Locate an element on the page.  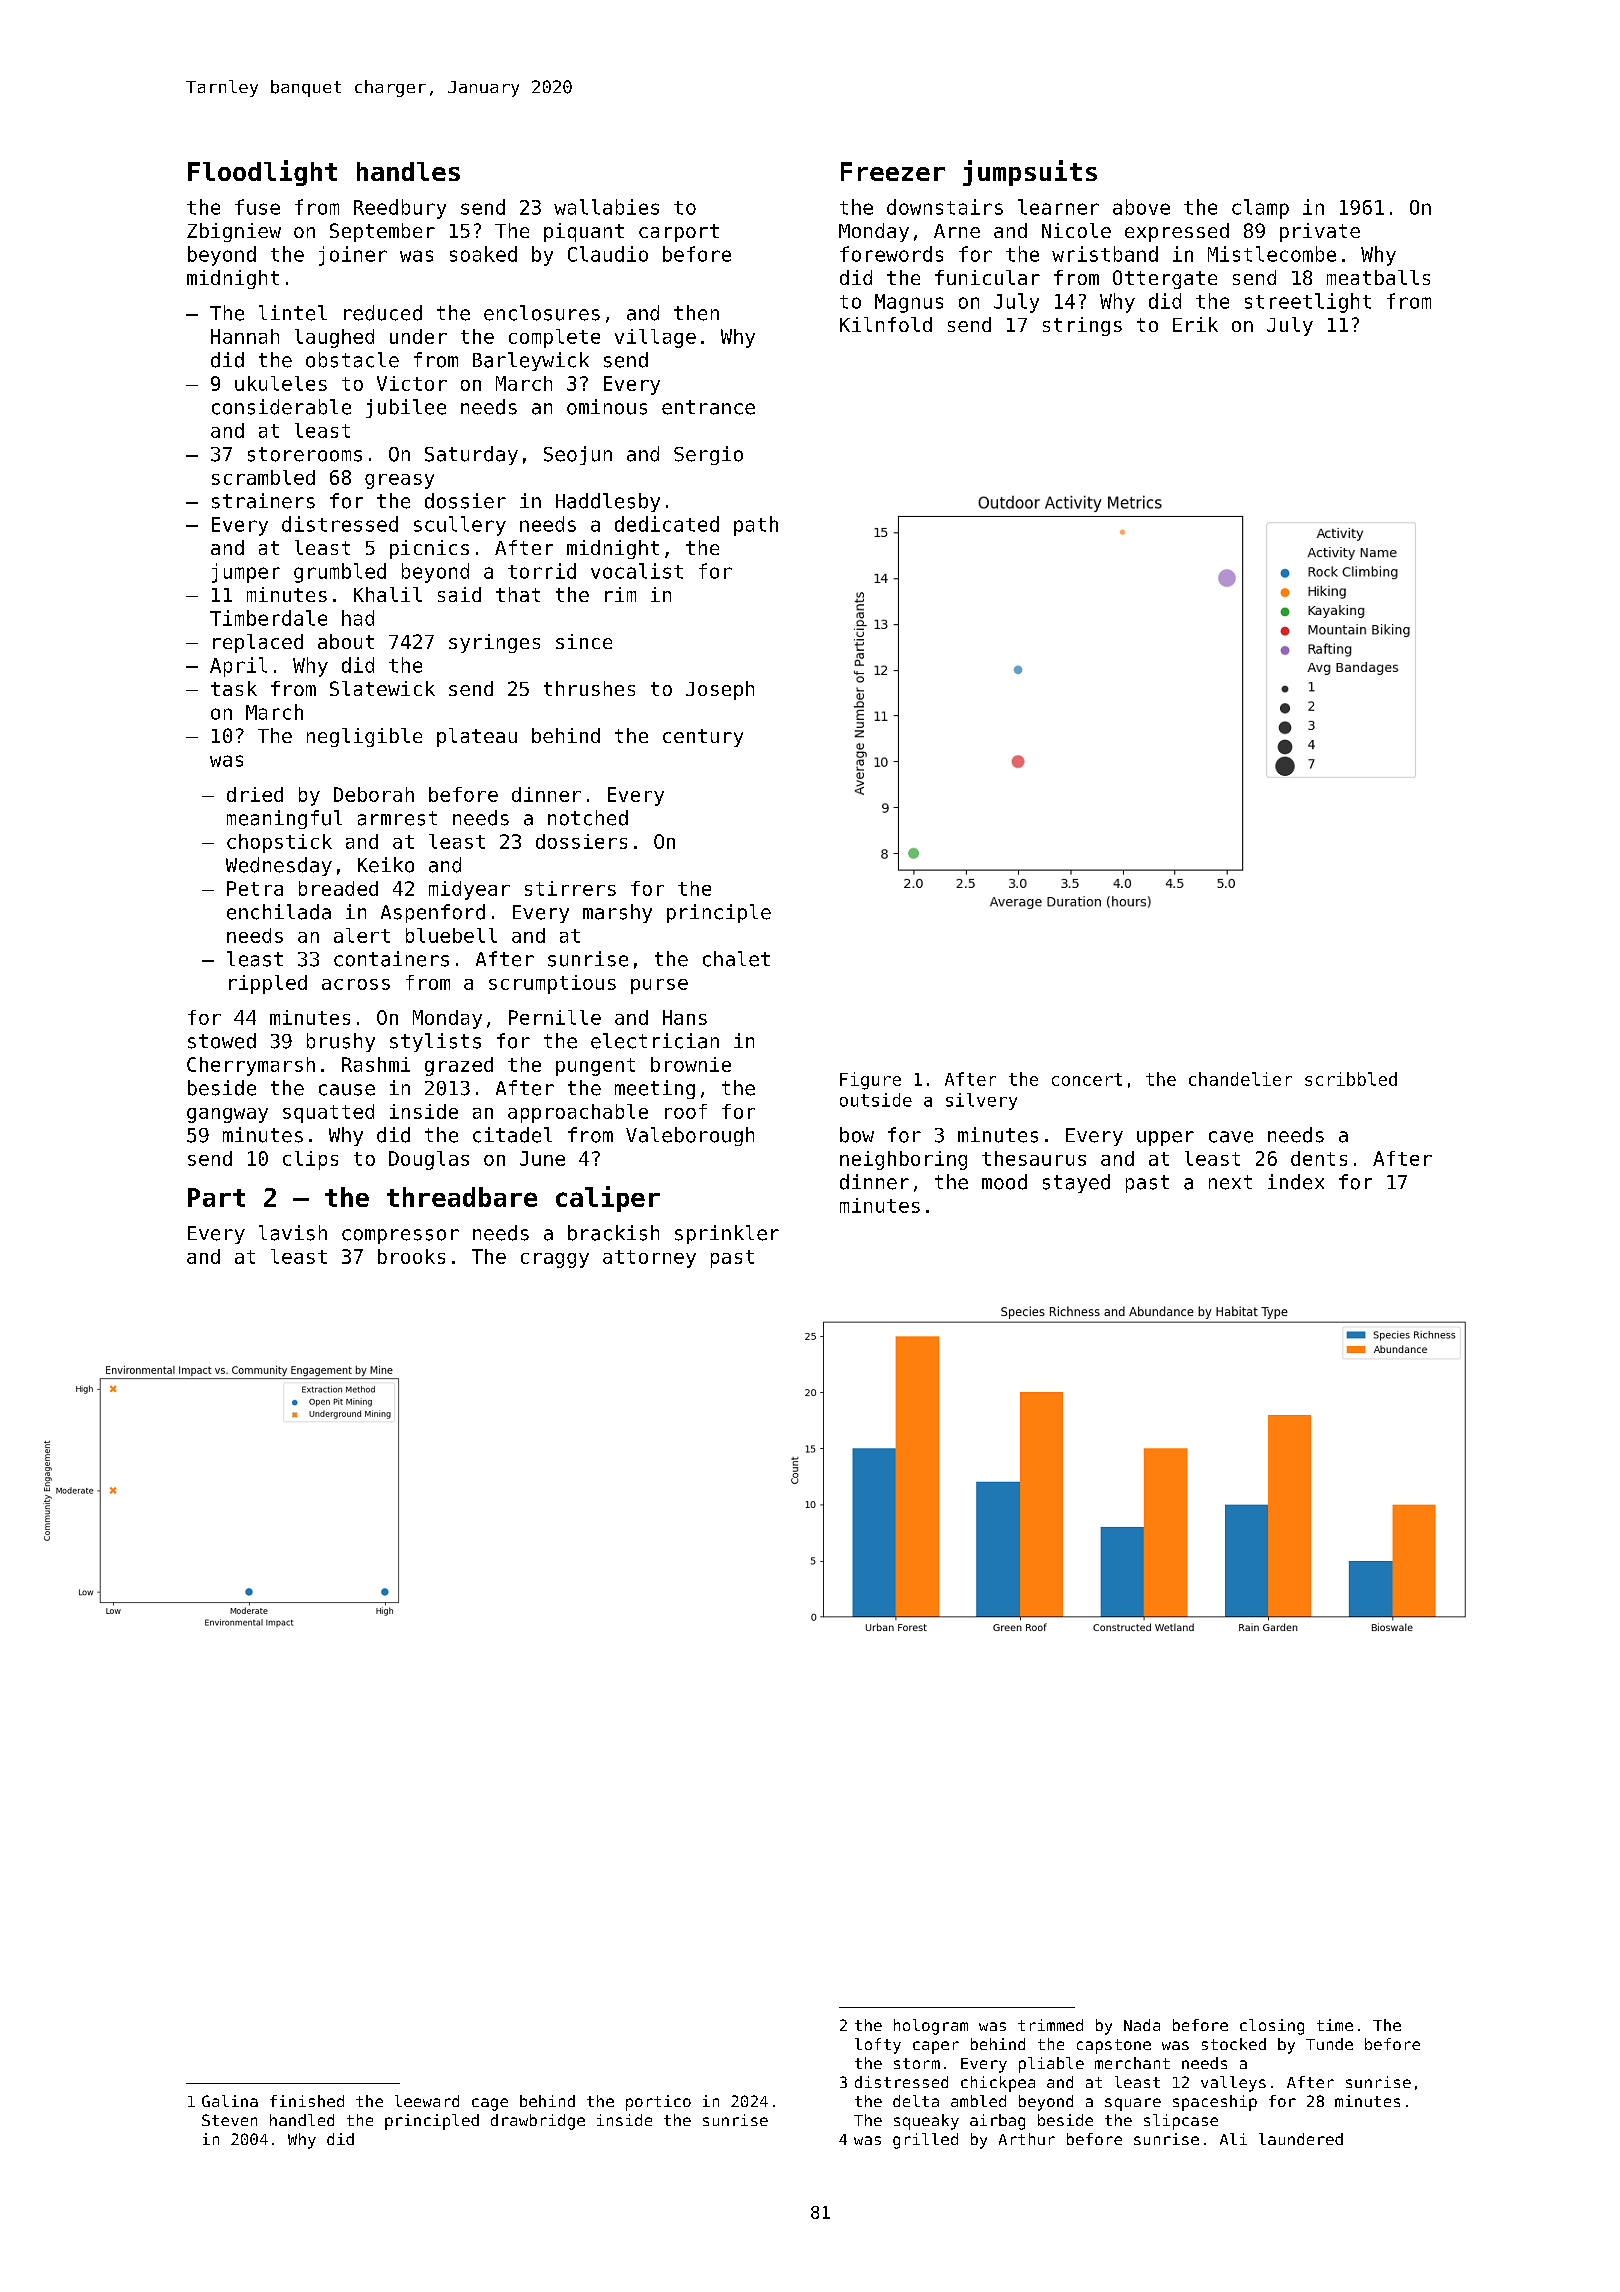
closing is located at coordinates (1272, 2027).
